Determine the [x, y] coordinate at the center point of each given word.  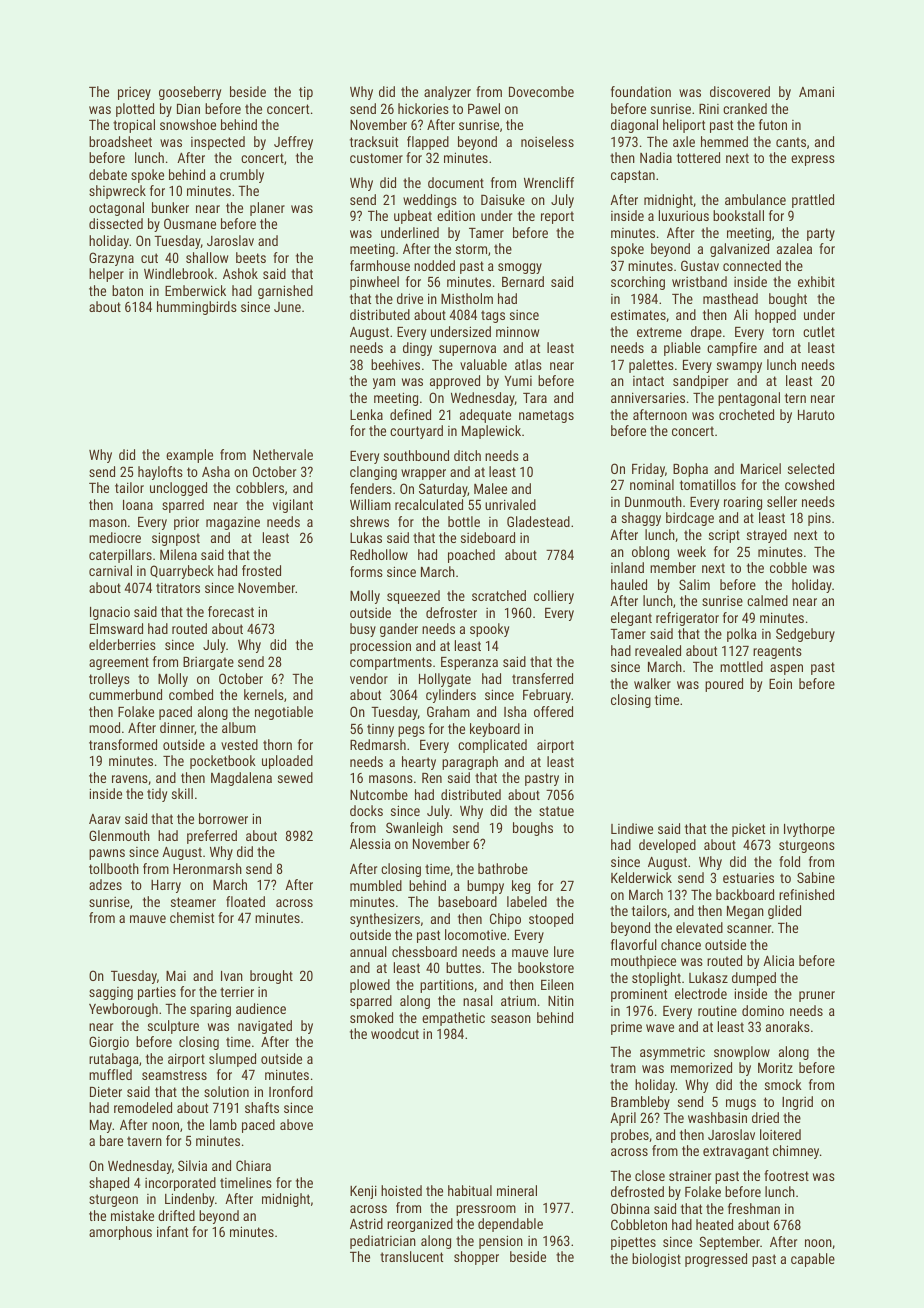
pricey [134, 93]
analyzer [447, 93]
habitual [470, 1190]
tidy [157, 795]
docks [366, 810]
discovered [740, 91]
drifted [176, 1215]
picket [748, 830]
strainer [690, 1176]
